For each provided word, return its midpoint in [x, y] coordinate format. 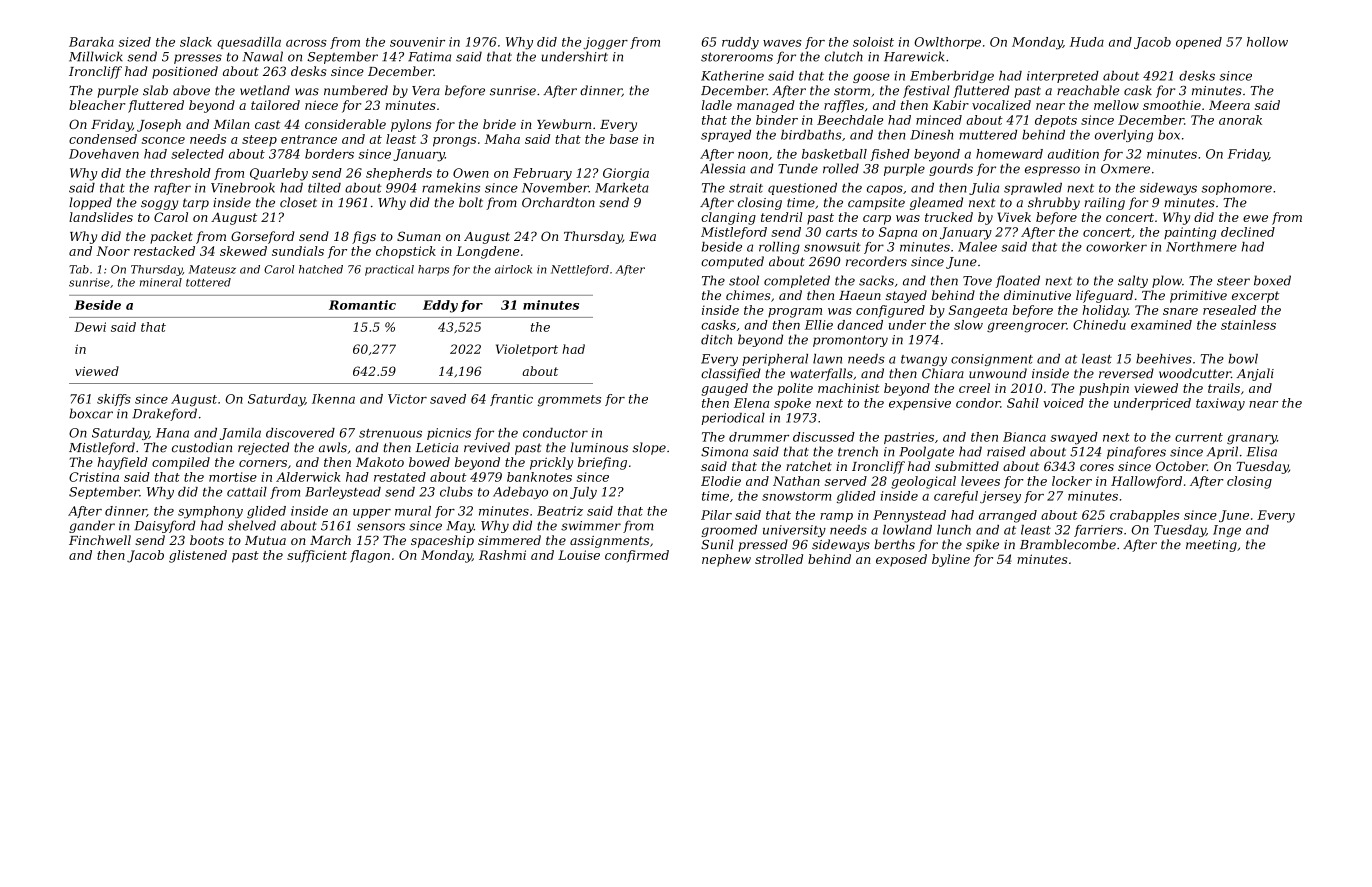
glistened [198, 556]
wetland [265, 90]
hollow [1267, 42]
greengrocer [1027, 328]
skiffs [114, 400]
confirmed [637, 556]
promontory [850, 341]
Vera [426, 91]
